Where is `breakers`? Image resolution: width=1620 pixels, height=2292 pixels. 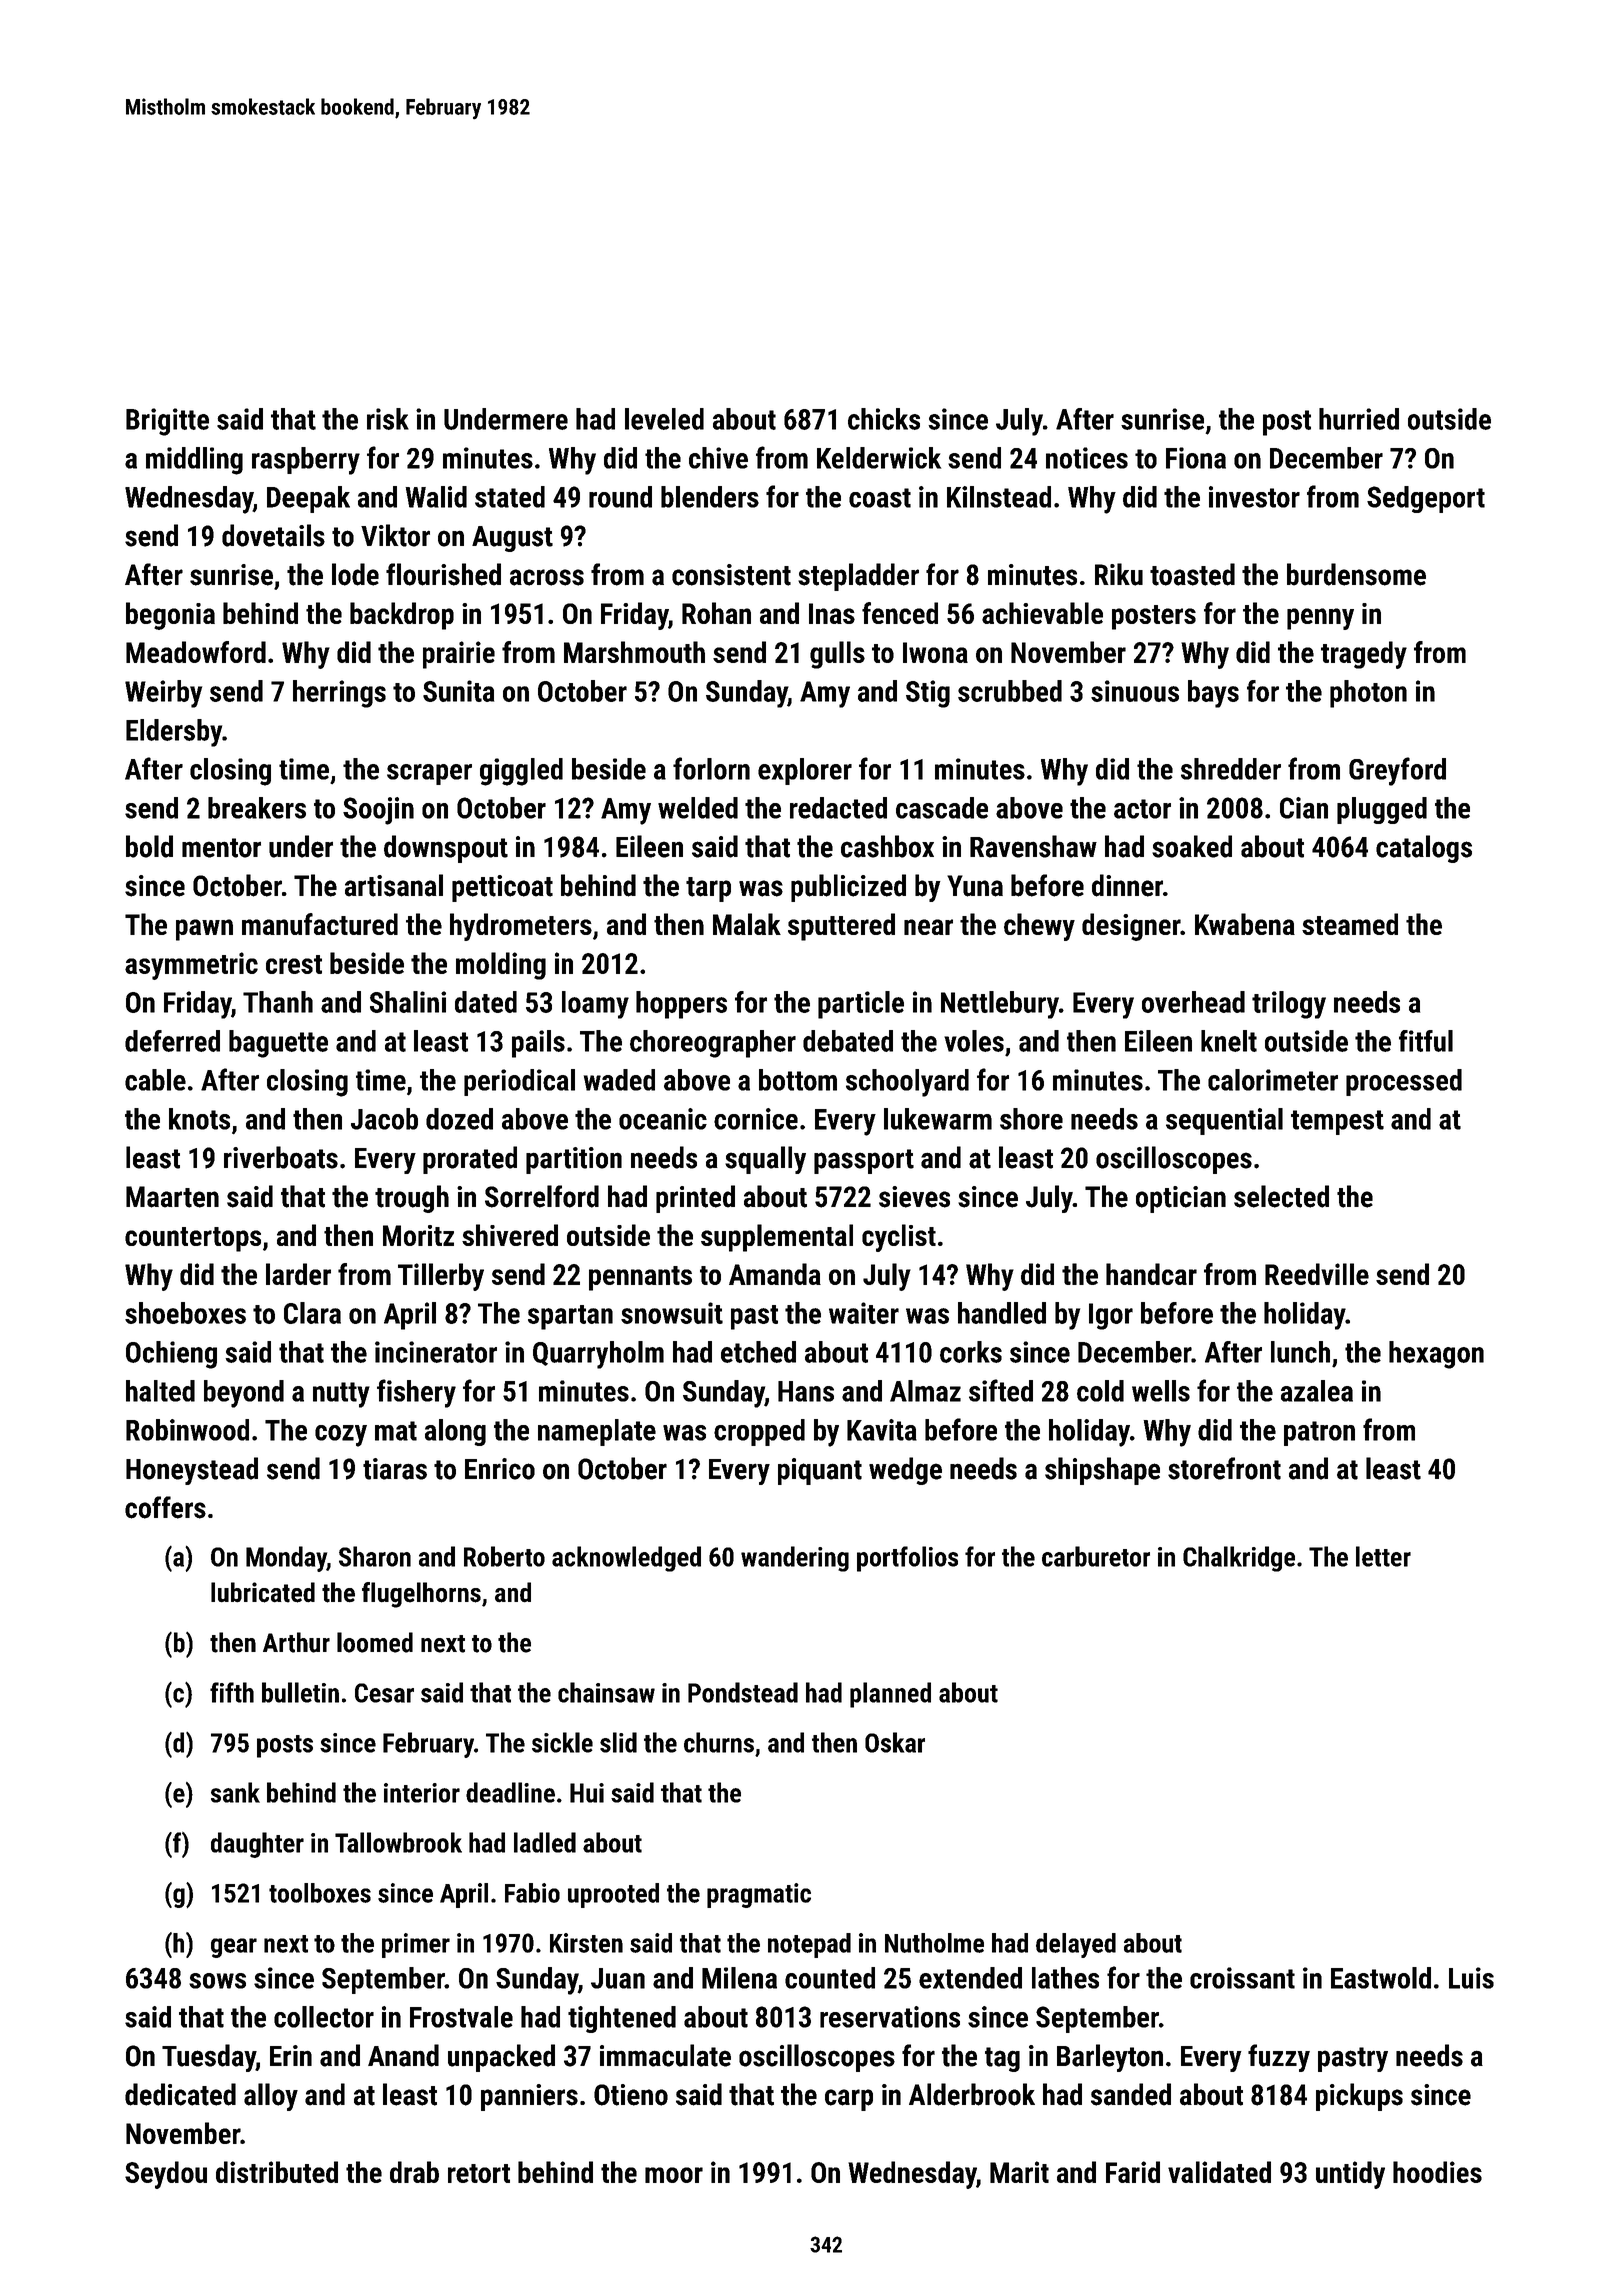
breakers is located at coordinates (257, 808).
